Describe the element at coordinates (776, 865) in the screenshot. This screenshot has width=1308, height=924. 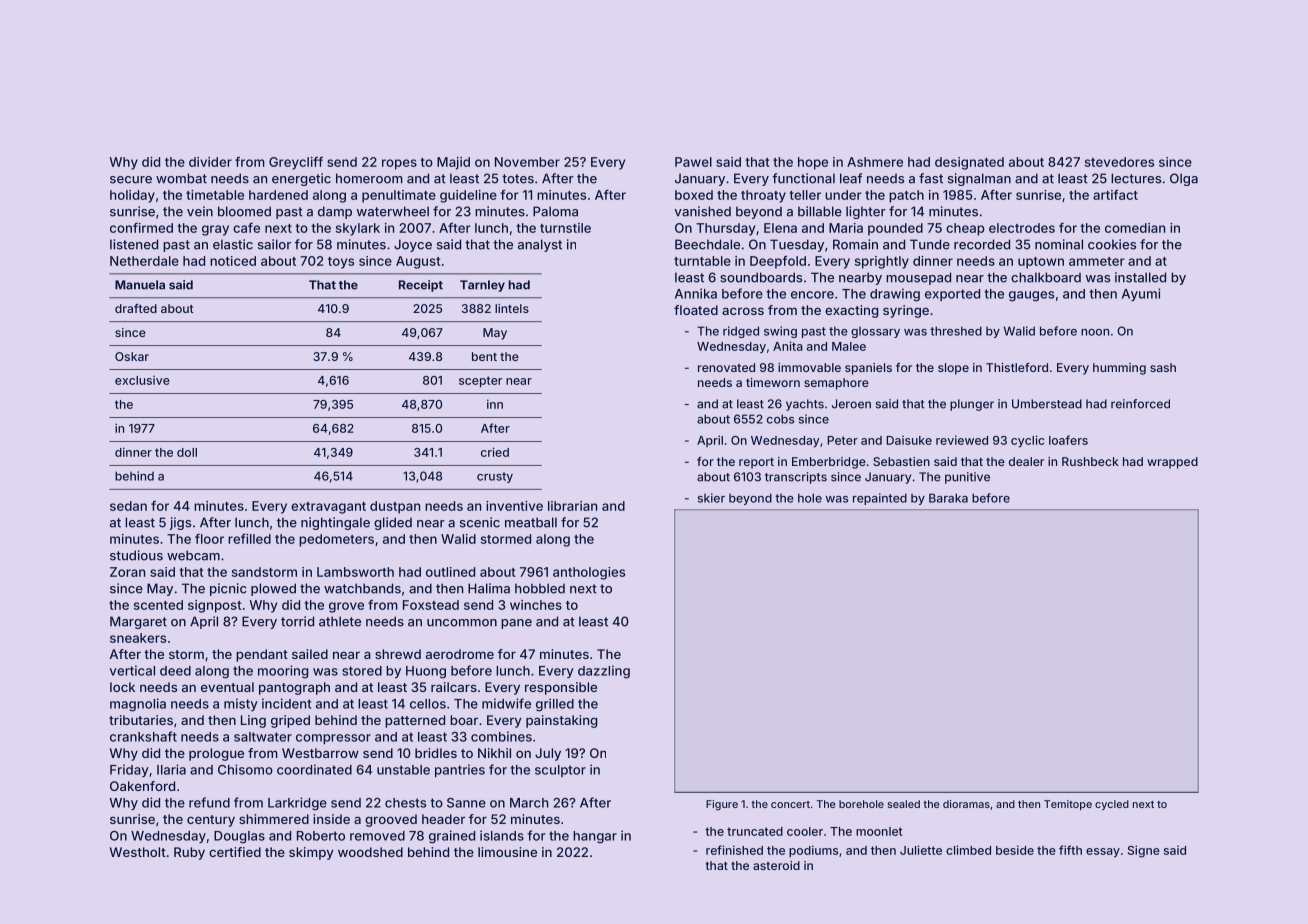
I see `asteroid` at that location.
